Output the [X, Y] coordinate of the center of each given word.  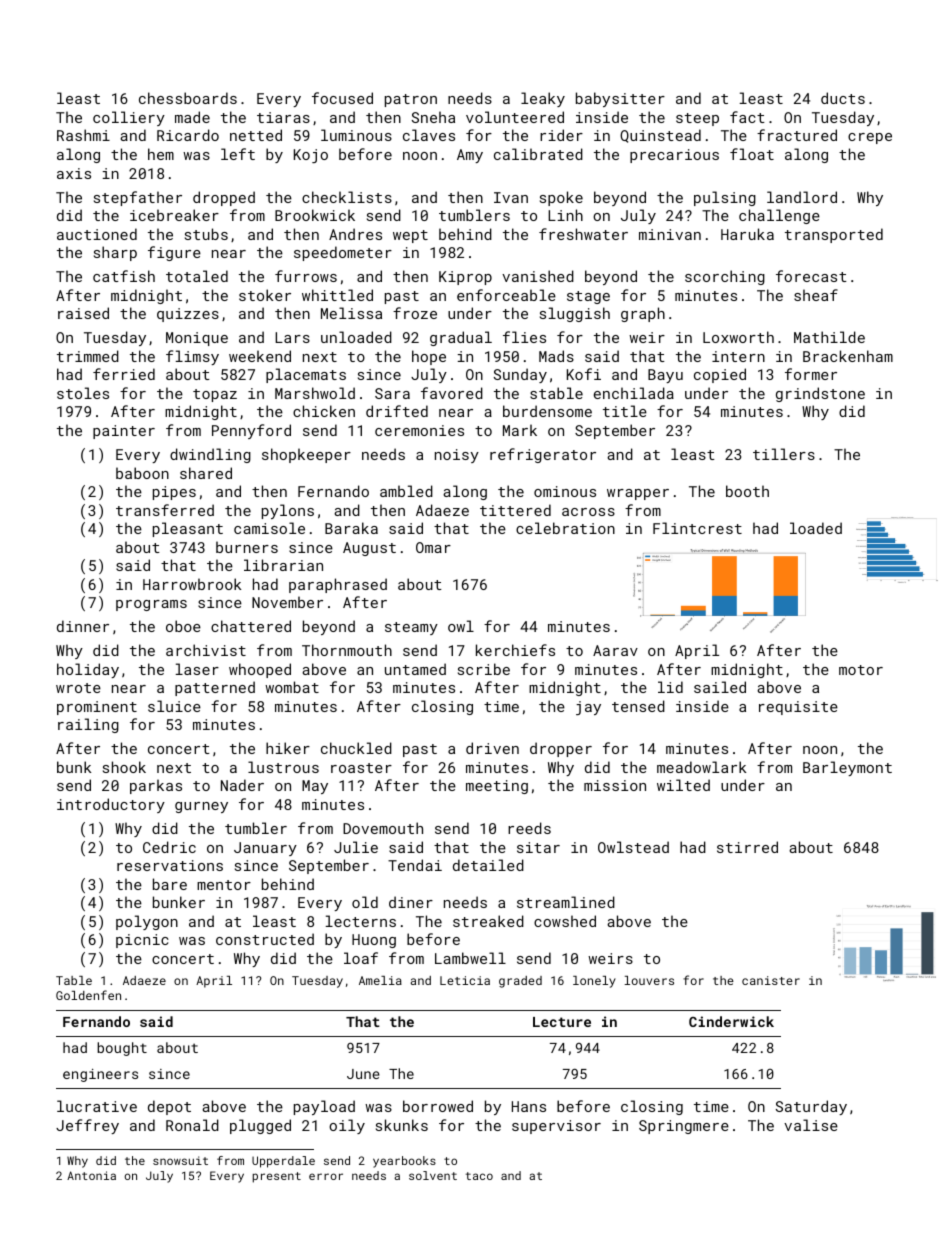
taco [479, 1176]
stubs [206, 234]
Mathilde [829, 337]
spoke [561, 198]
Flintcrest [697, 528]
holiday [88, 670]
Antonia [91, 1175]
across [588, 512]
